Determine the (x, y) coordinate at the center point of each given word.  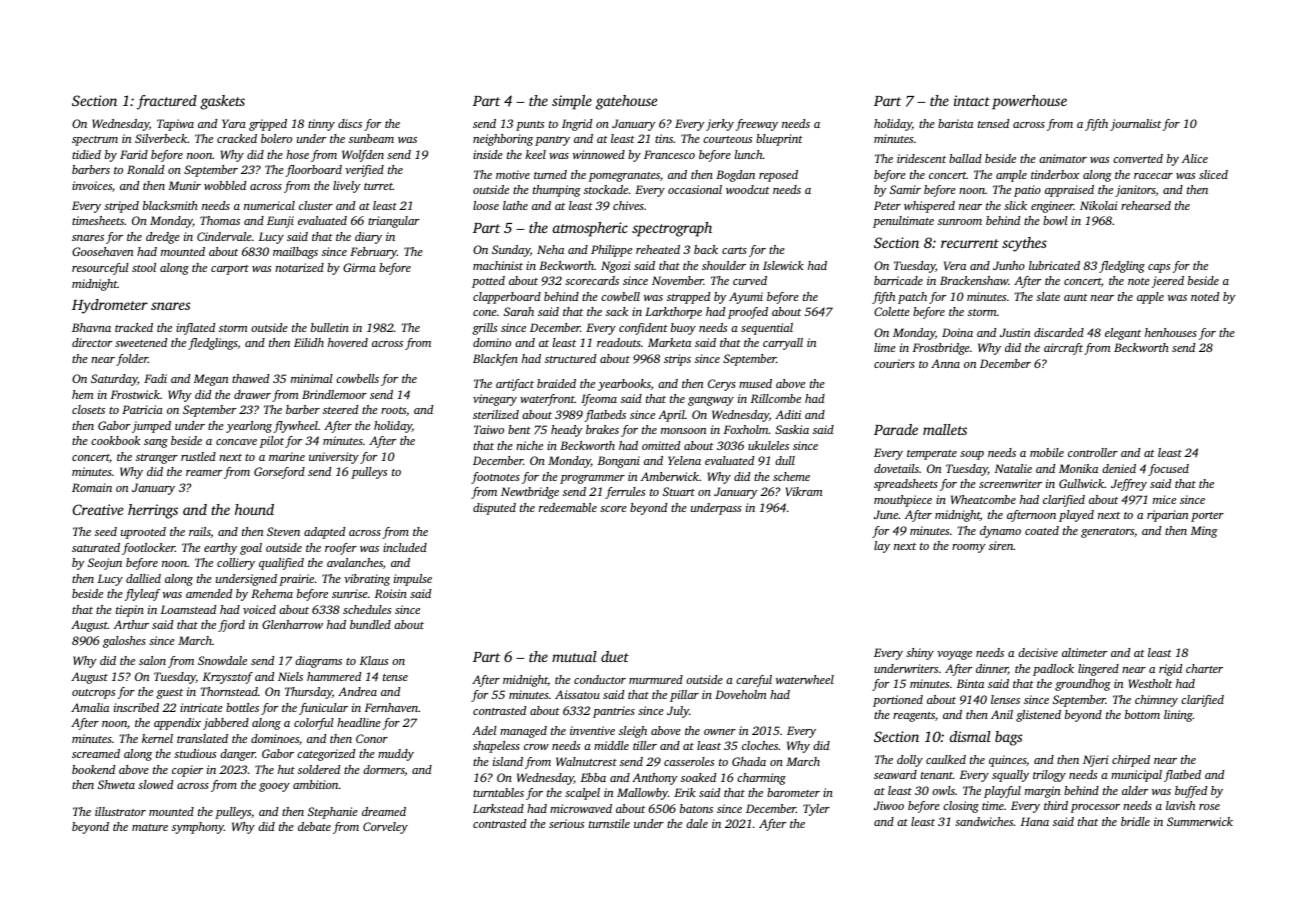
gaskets (222, 102)
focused (1168, 470)
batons (696, 808)
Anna (945, 363)
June (886, 514)
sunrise (350, 593)
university (334, 458)
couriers (894, 363)
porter (1207, 517)
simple (572, 102)
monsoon (683, 431)
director (92, 342)
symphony (198, 828)
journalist (1135, 125)
